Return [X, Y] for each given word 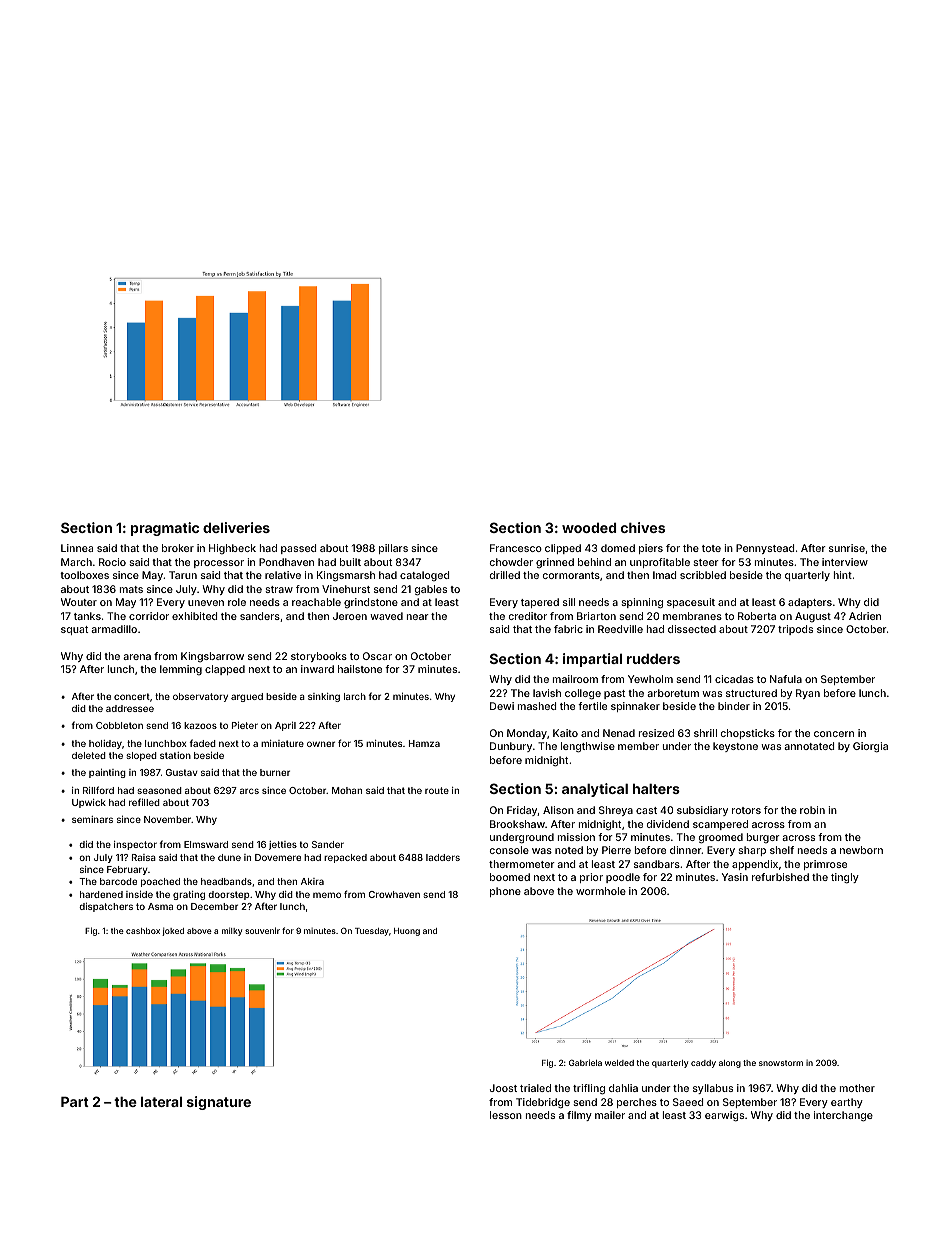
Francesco [516, 548]
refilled [144, 802]
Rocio [112, 562]
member [638, 746]
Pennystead [765, 549]
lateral [161, 1102]
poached [160, 882]
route [437, 790]
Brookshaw [517, 824]
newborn [861, 850]
